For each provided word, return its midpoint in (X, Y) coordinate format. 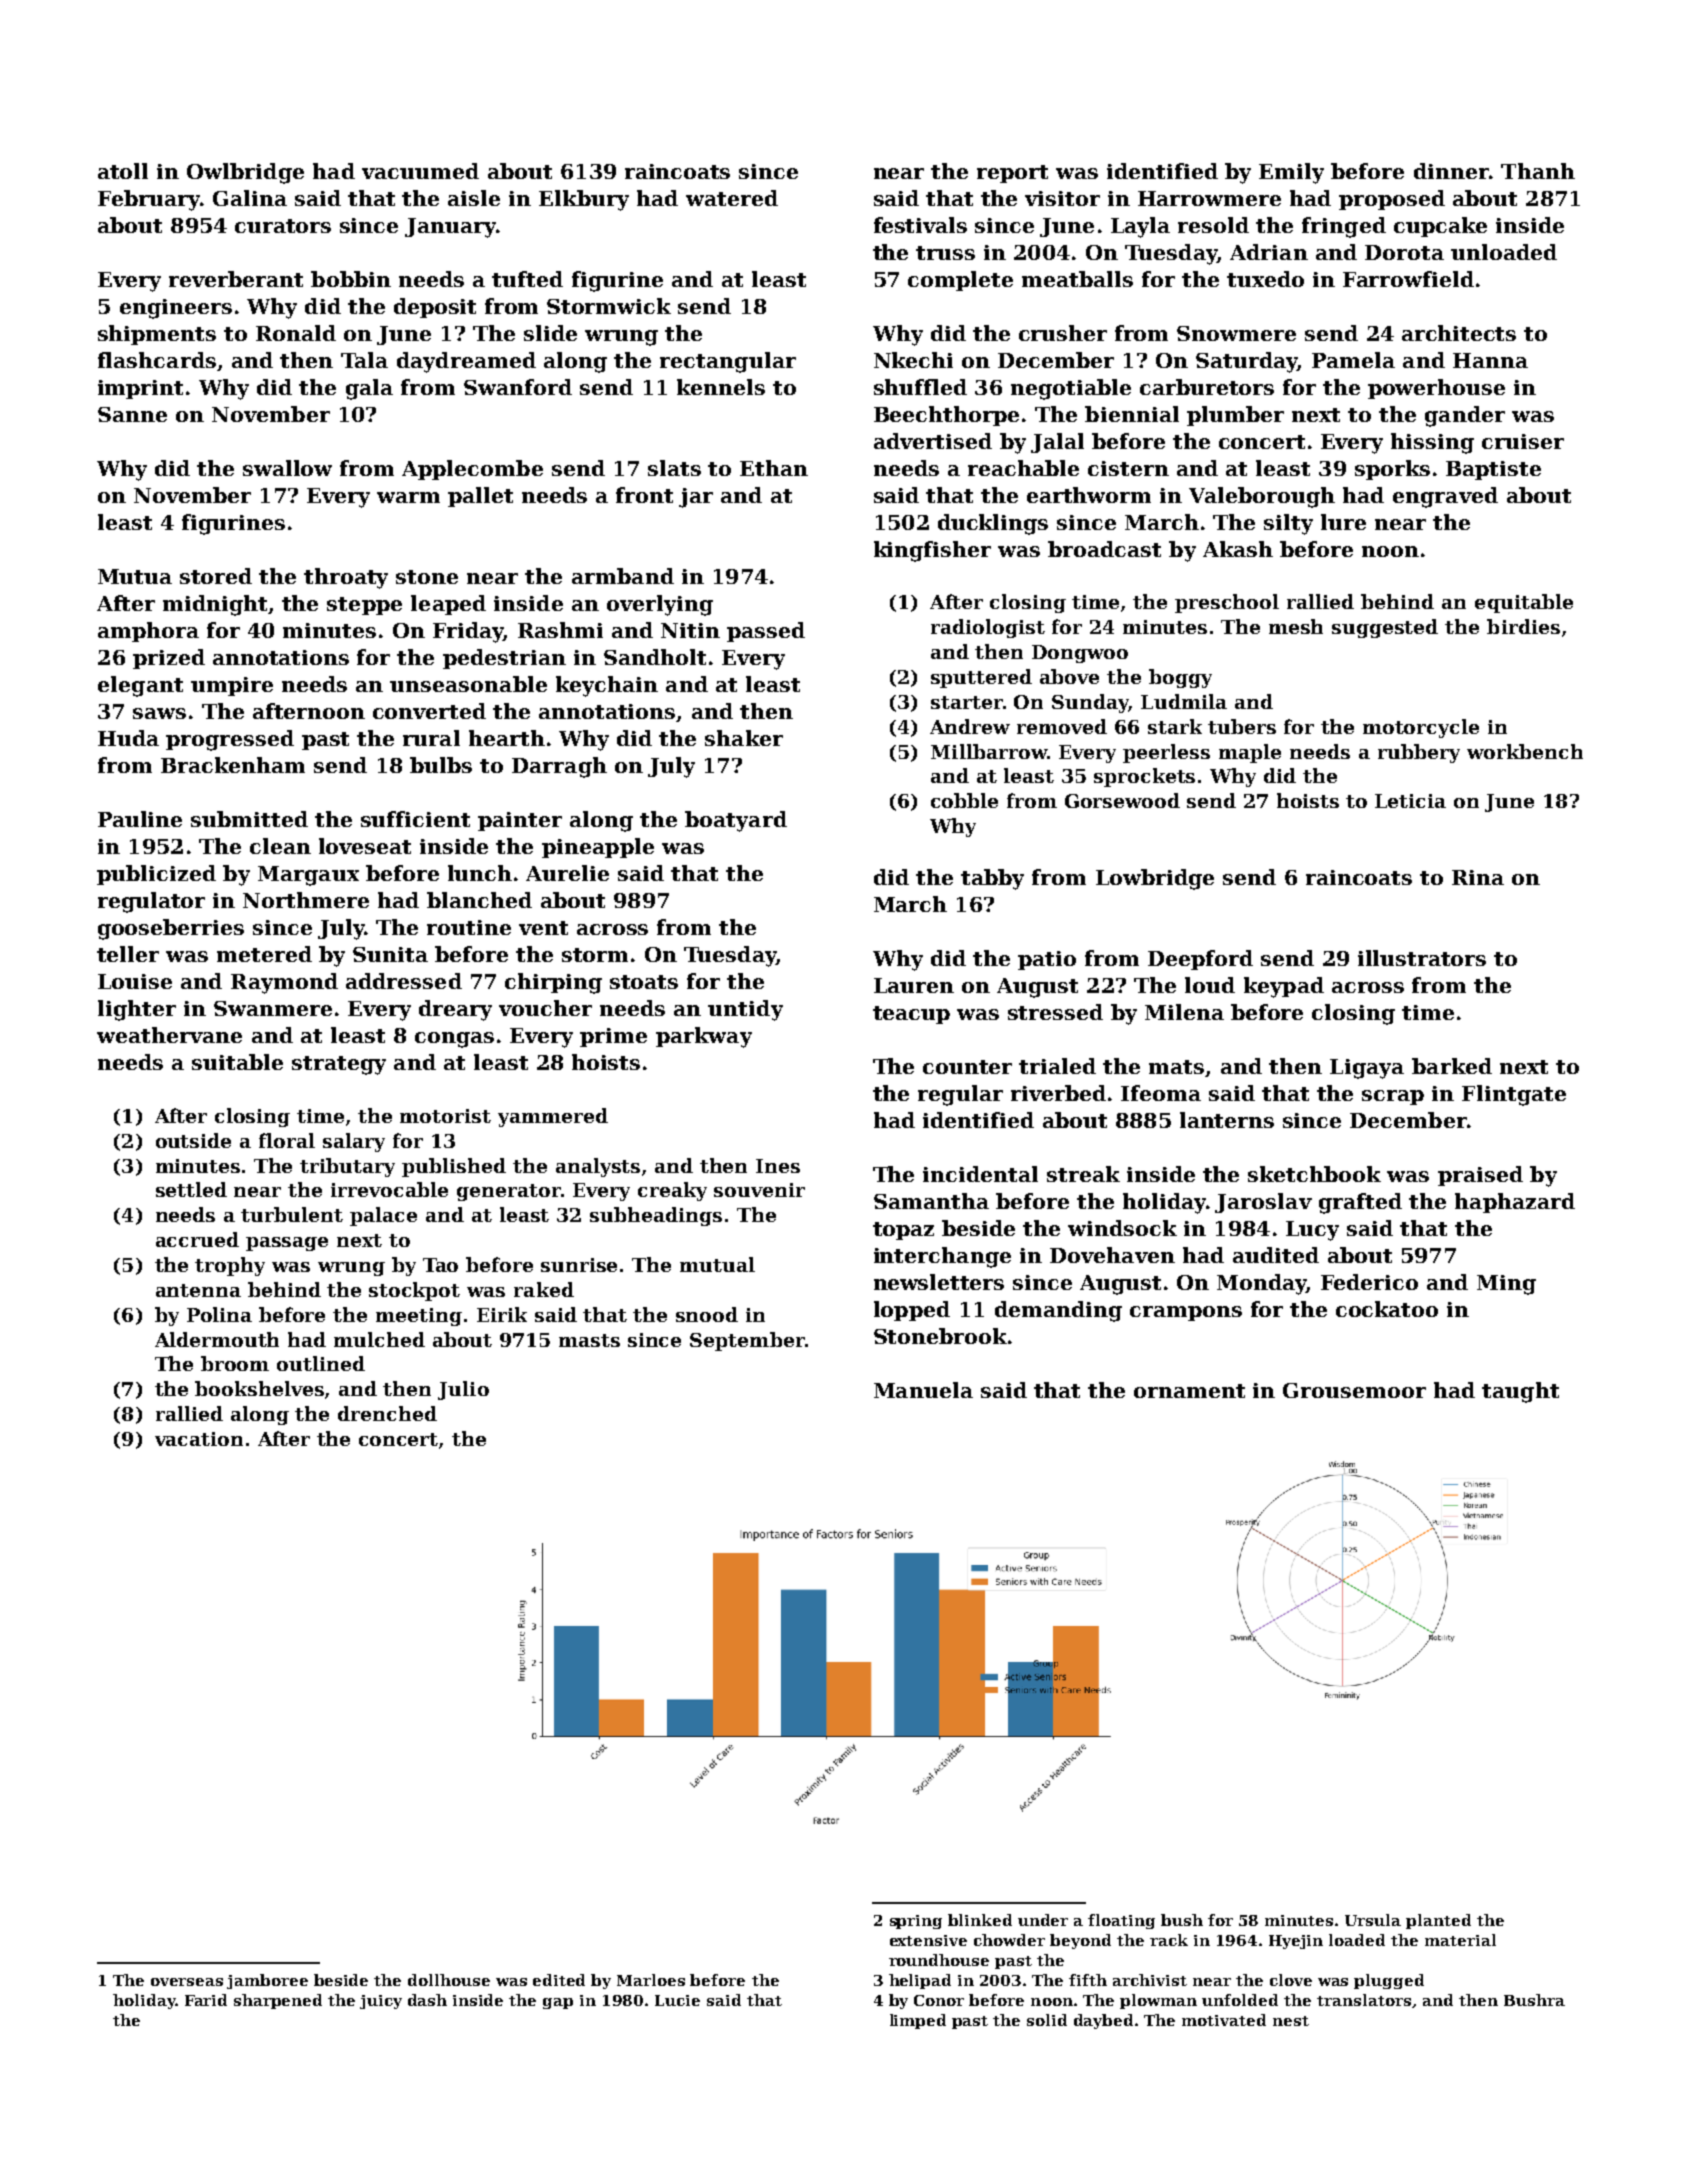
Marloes (651, 1980)
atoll (123, 171)
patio (1047, 960)
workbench (1525, 751)
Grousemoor (1354, 1390)
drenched (387, 1413)
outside (193, 1140)
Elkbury (584, 200)
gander (1465, 416)
